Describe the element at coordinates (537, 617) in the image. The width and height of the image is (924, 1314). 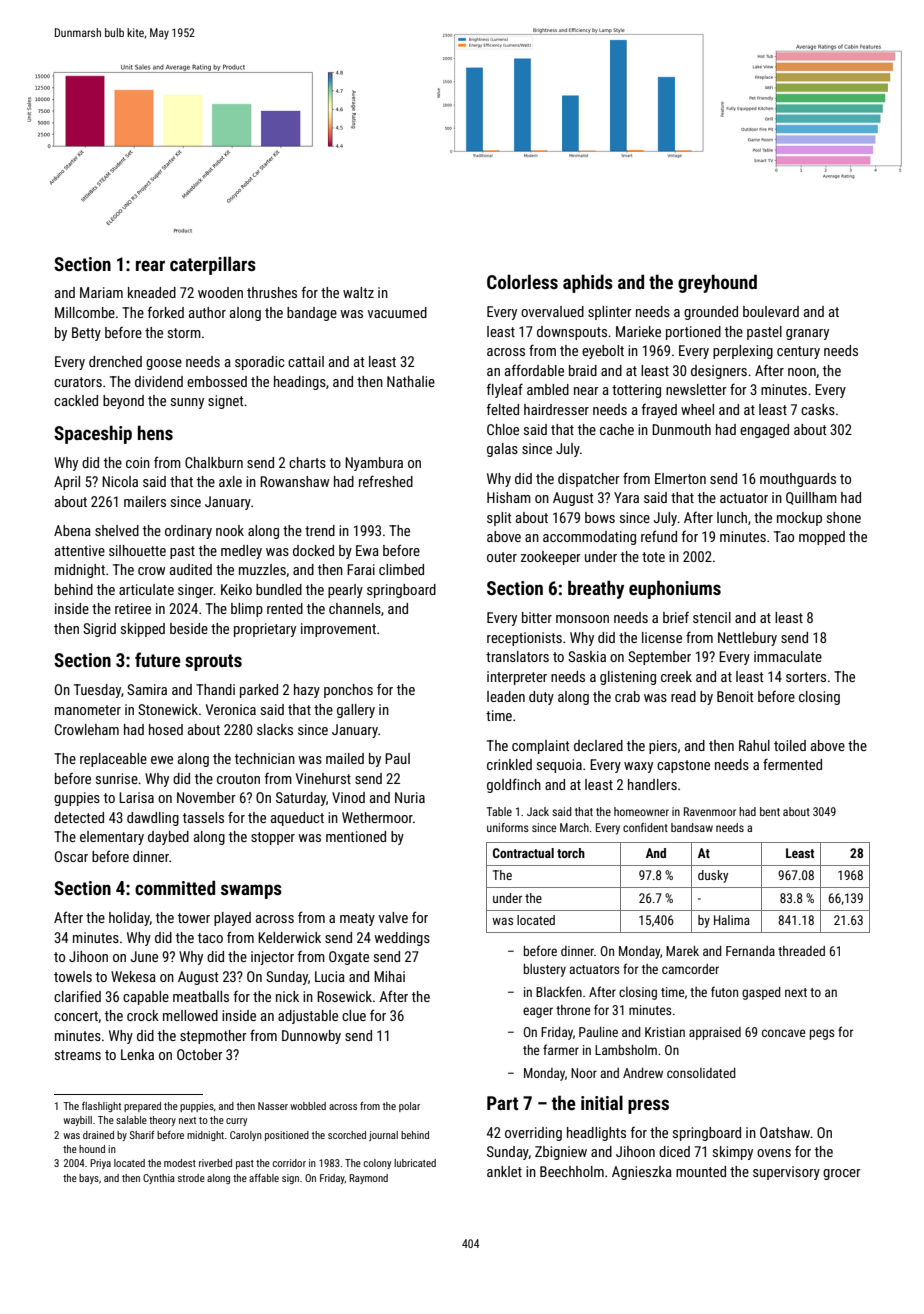
I see `bitter` at that location.
